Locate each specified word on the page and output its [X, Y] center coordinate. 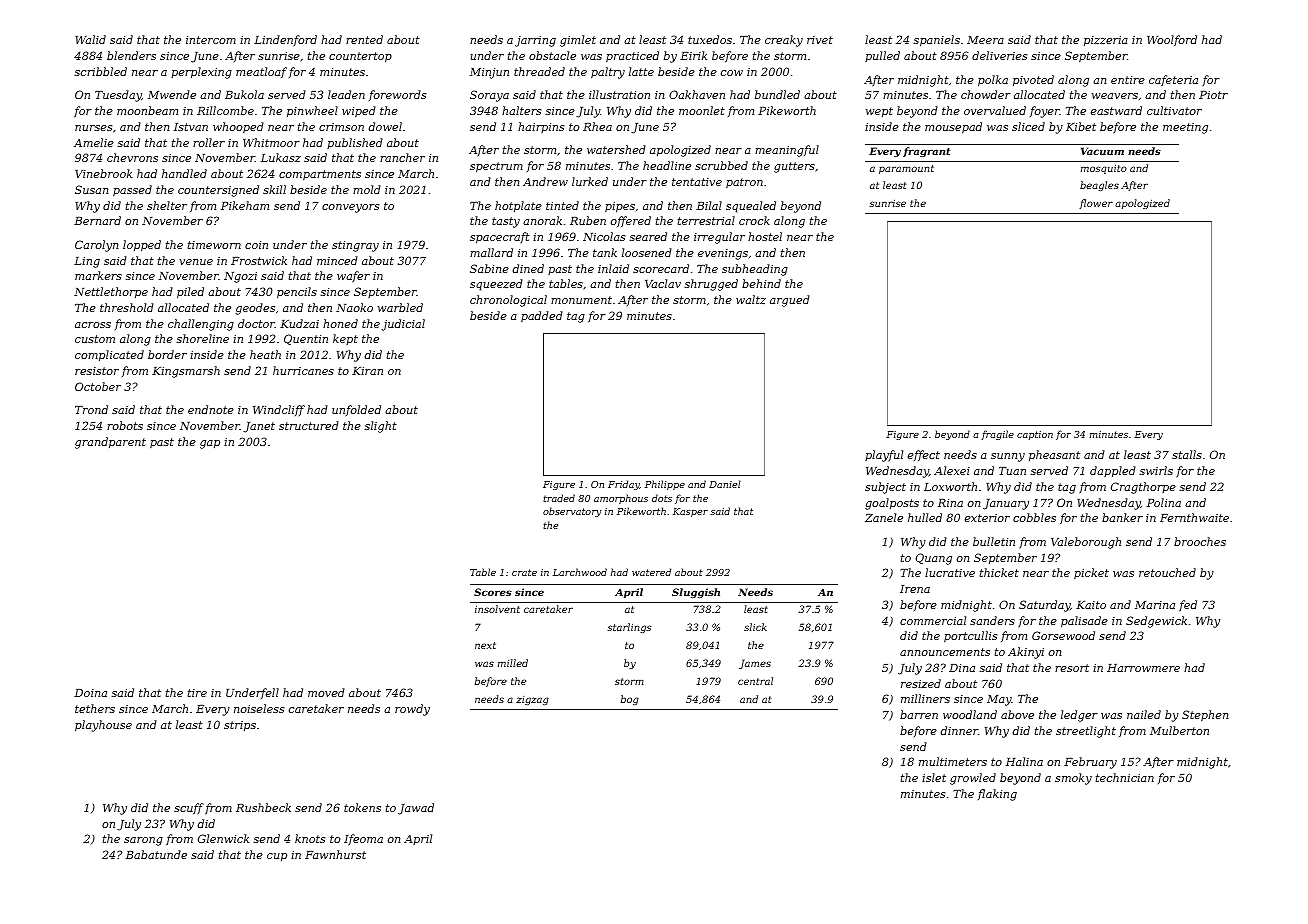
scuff [189, 808]
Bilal [709, 205]
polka [993, 81]
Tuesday [118, 96]
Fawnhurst [335, 854]
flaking [997, 795]
